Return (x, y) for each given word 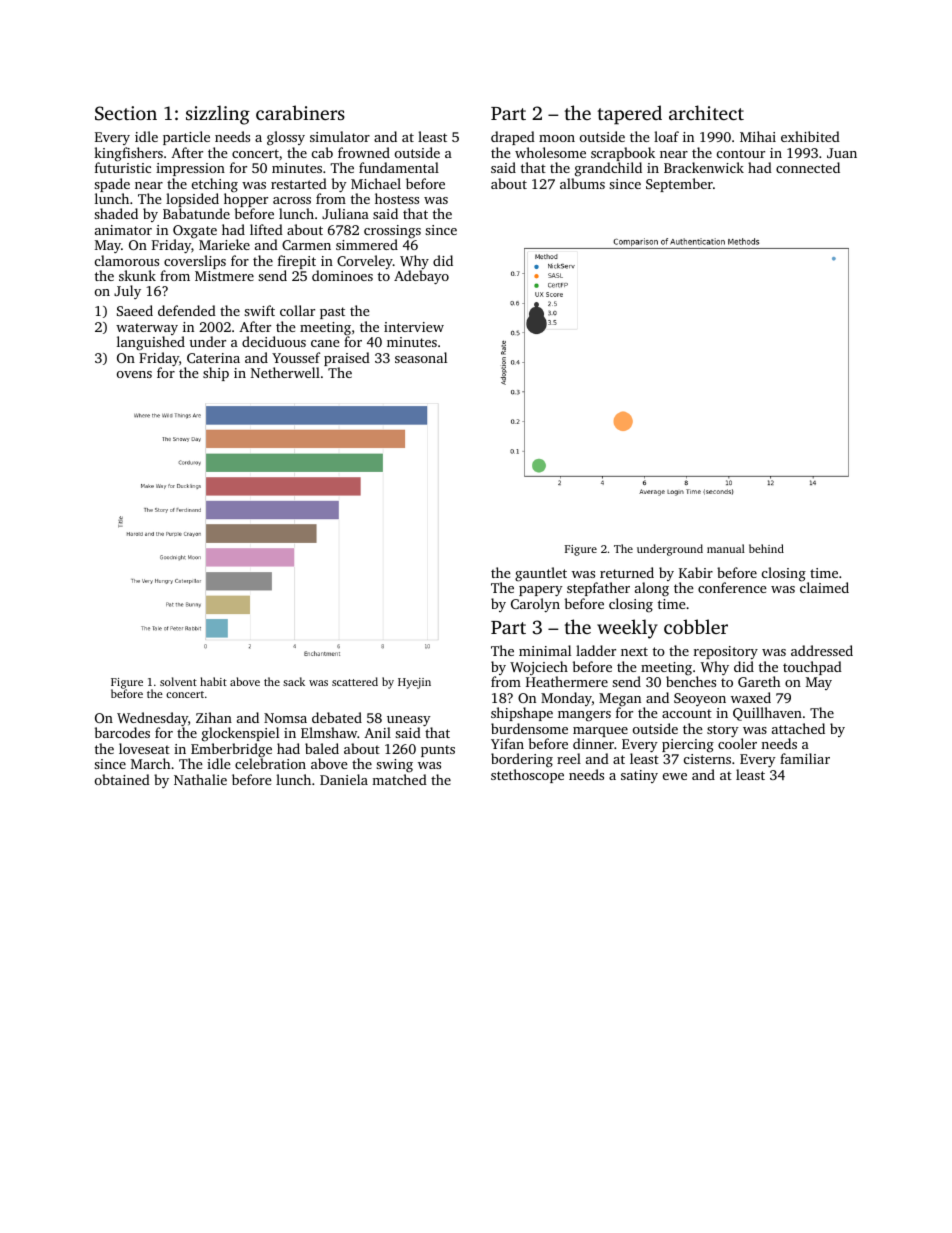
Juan (842, 153)
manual (726, 548)
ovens (134, 374)
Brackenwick (704, 167)
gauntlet (541, 574)
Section (126, 113)
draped (513, 138)
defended (187, 310)
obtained (122, 779)
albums (582, 183)
